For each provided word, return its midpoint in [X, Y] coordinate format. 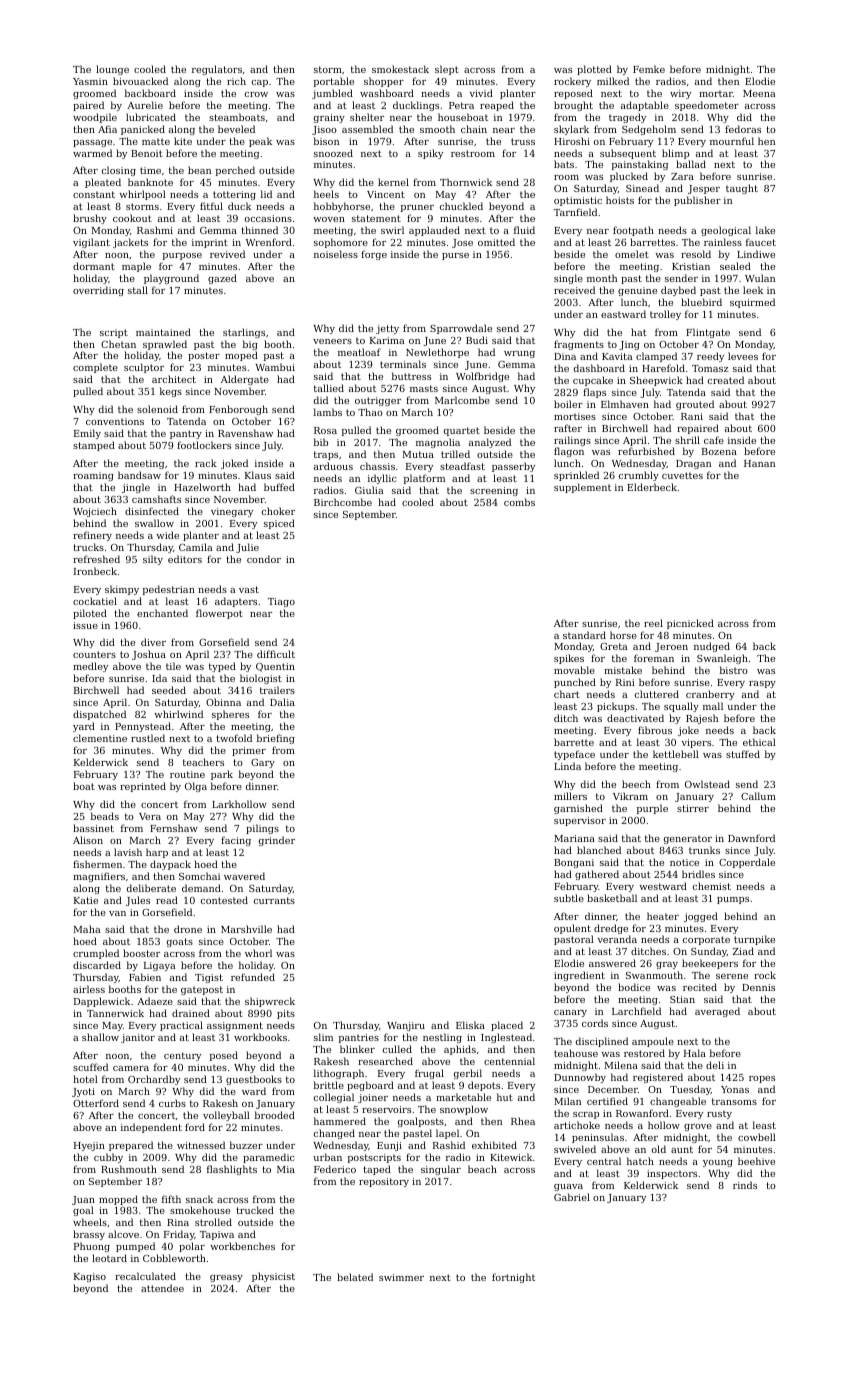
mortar [716, 93]
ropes [762, 1079]
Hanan [759, 463]
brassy [89, 1235]
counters [94, 654]
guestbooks [254, 1080]
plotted [594, 70]
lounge [112, 70]
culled [397, 1049]
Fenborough [238, 410]
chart [567, 694]
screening [494, 491]
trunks [704, 850]
